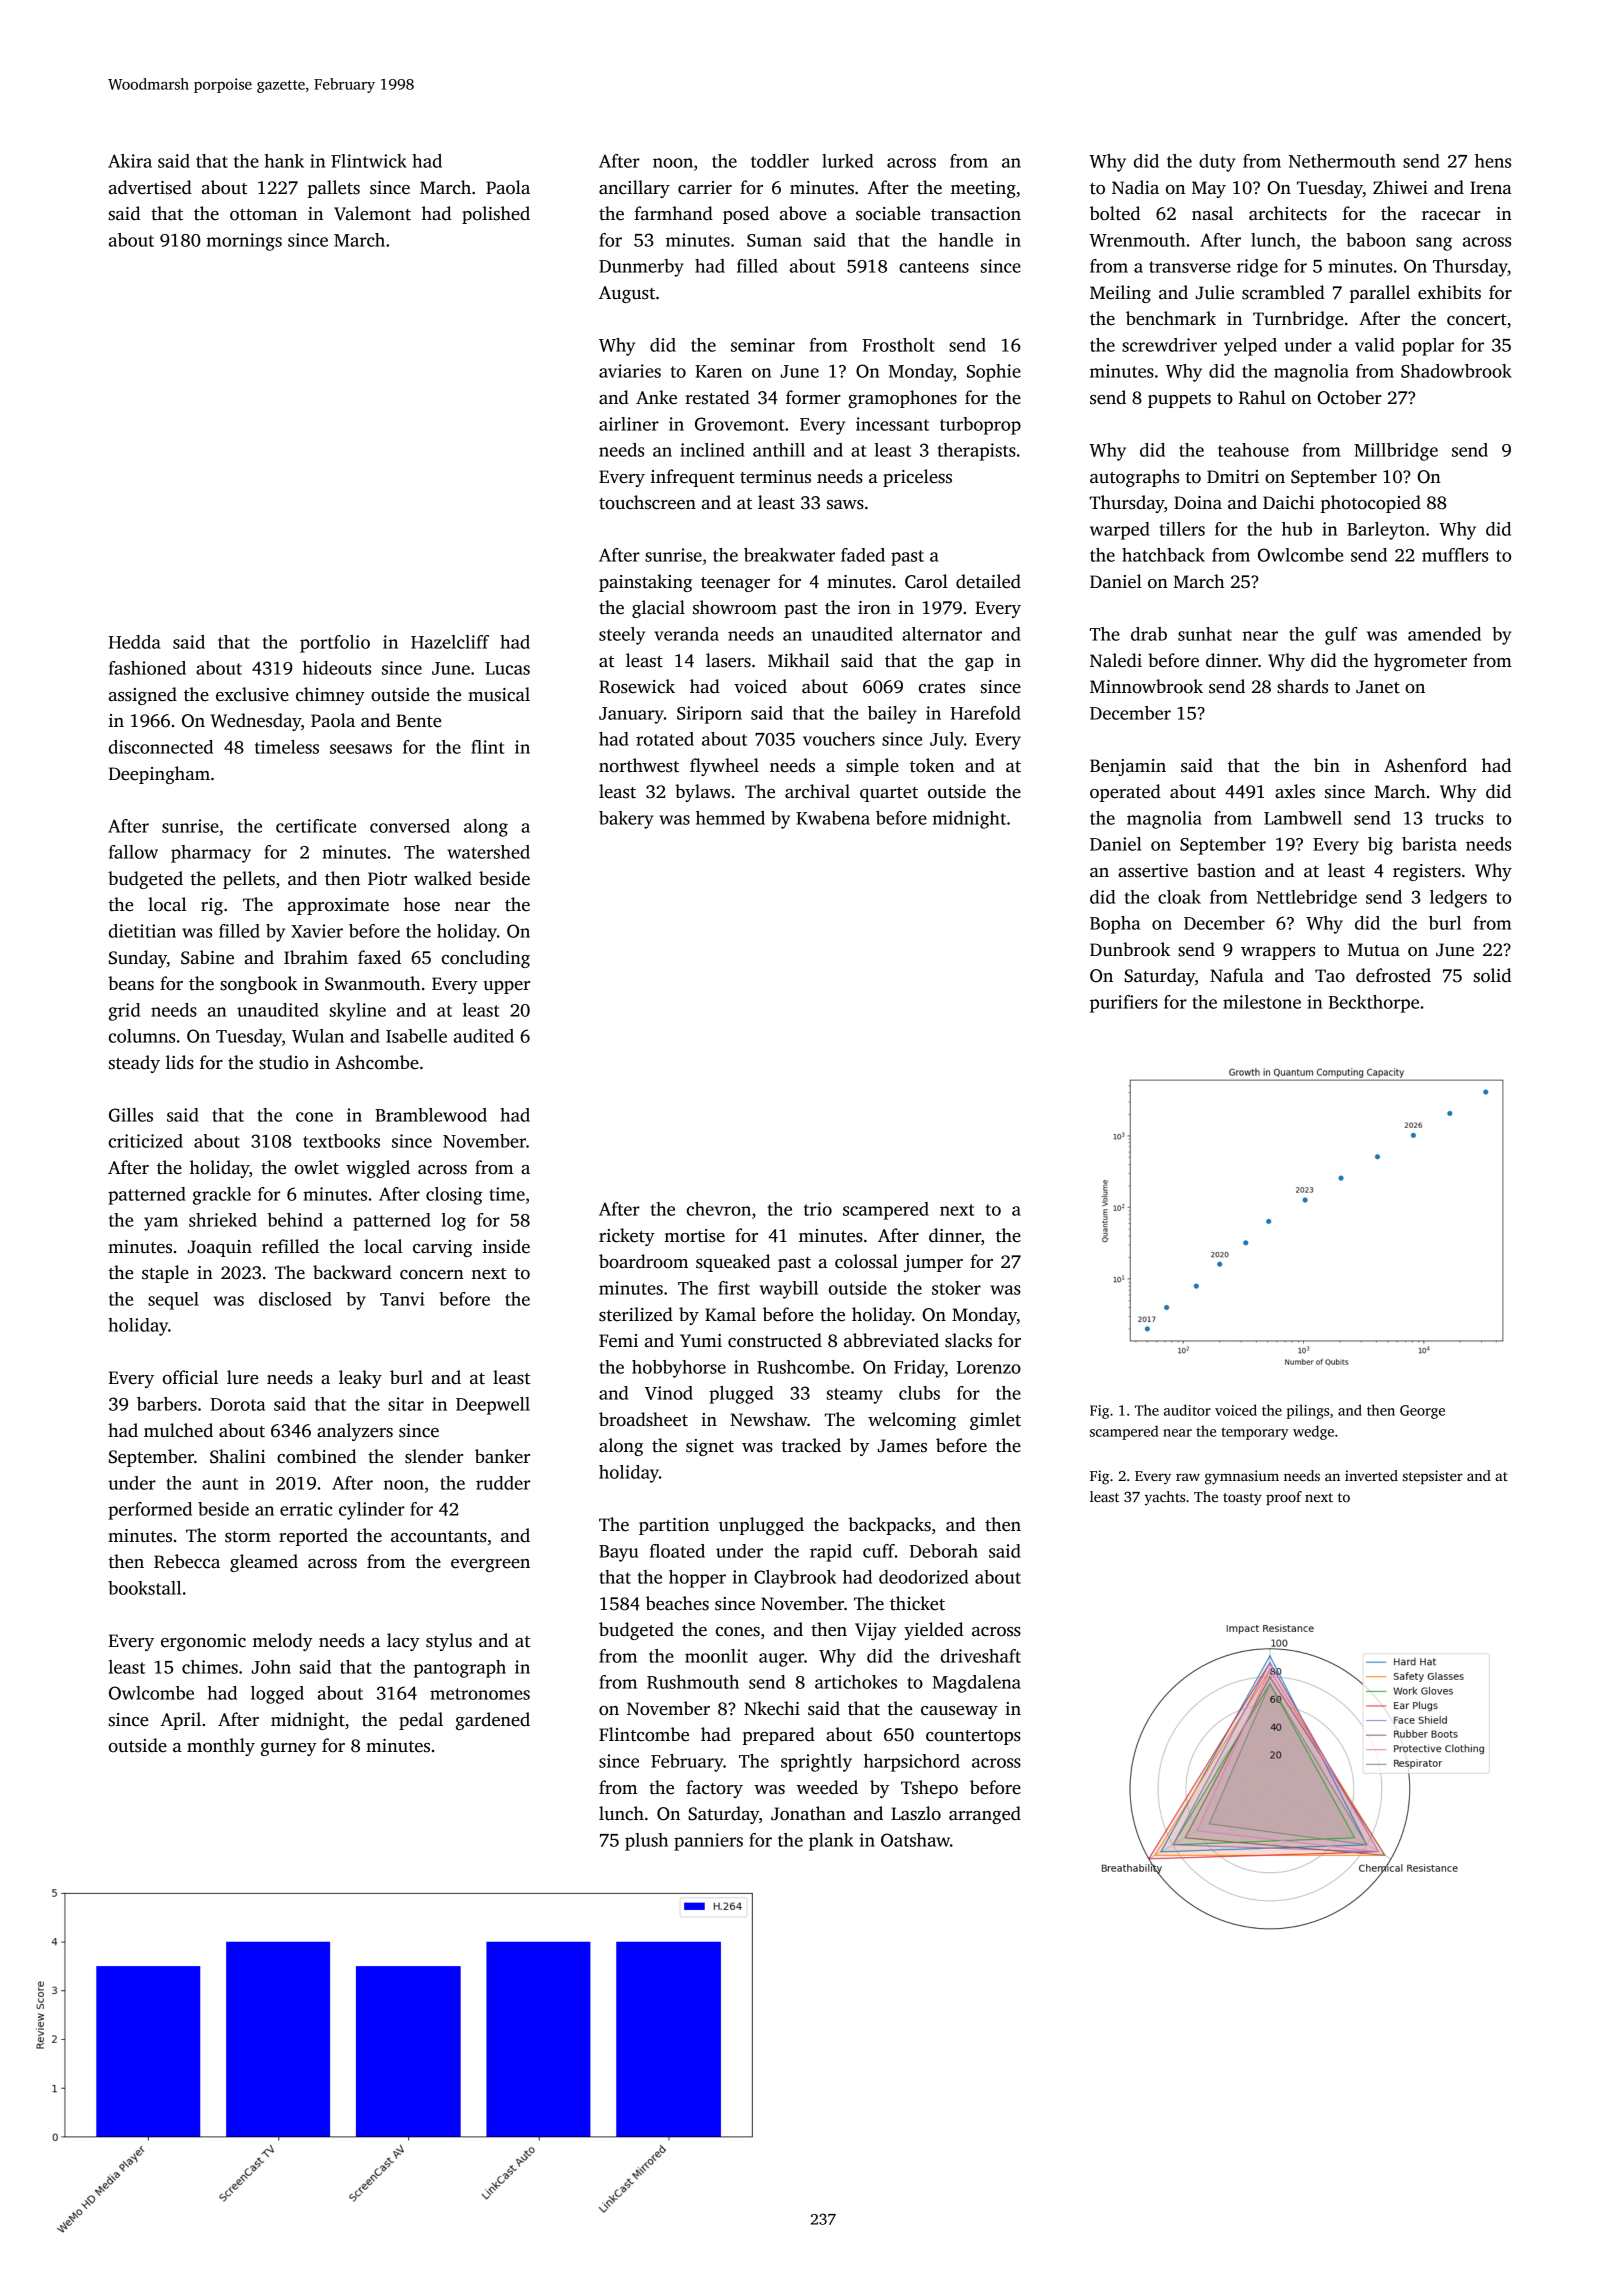  I want to click on trucks, so click(1459, 818).
